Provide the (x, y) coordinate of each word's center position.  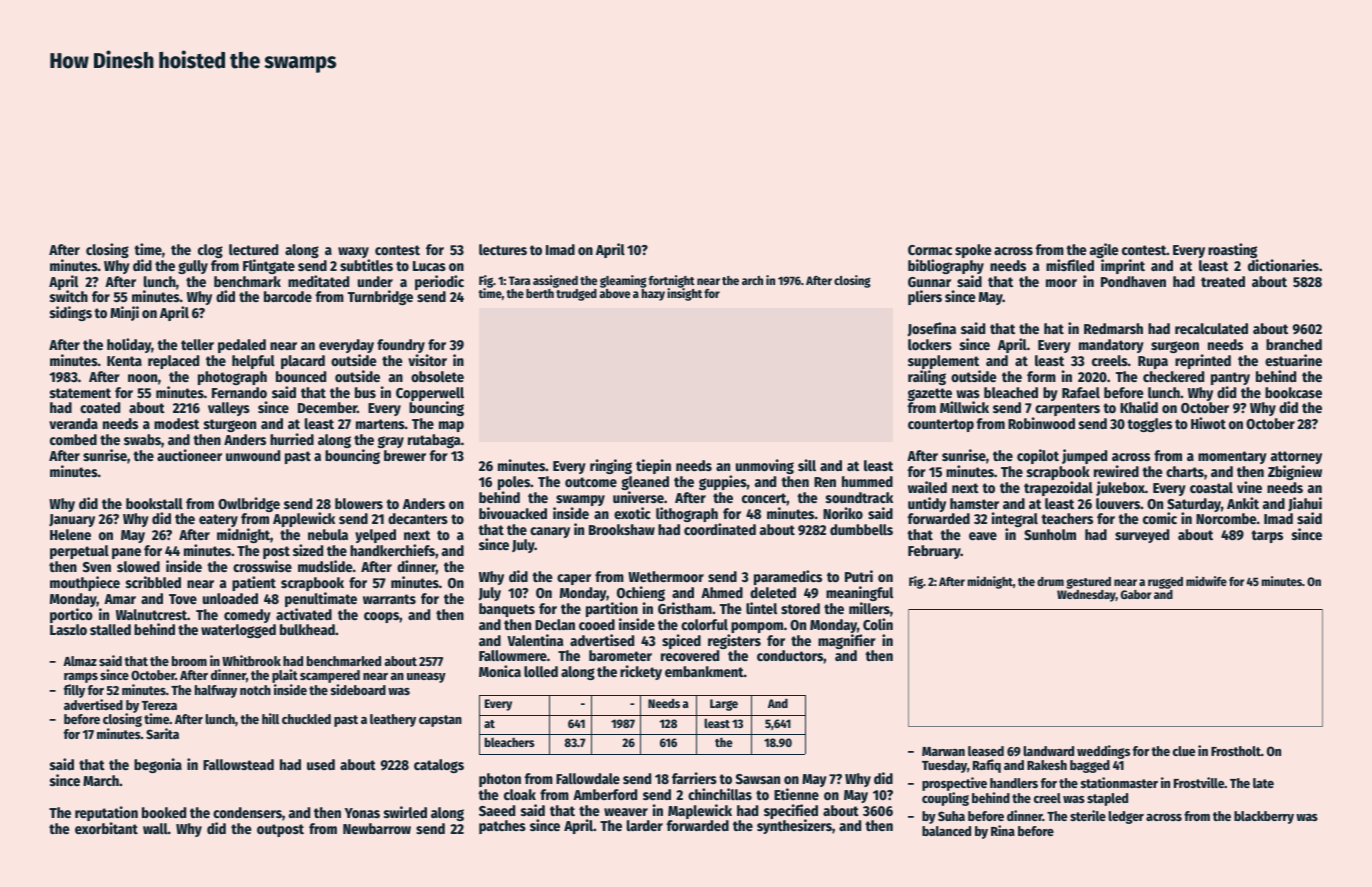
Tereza (159, 705)
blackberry (1264, 817)
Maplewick (700, 811)
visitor (427, 360)
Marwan (943, 751)
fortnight (672, 281)
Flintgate (269, 266)
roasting (1232, 250)
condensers (247, 812)
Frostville (1199, 782)
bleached (1011, 392)
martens (380, 424)
